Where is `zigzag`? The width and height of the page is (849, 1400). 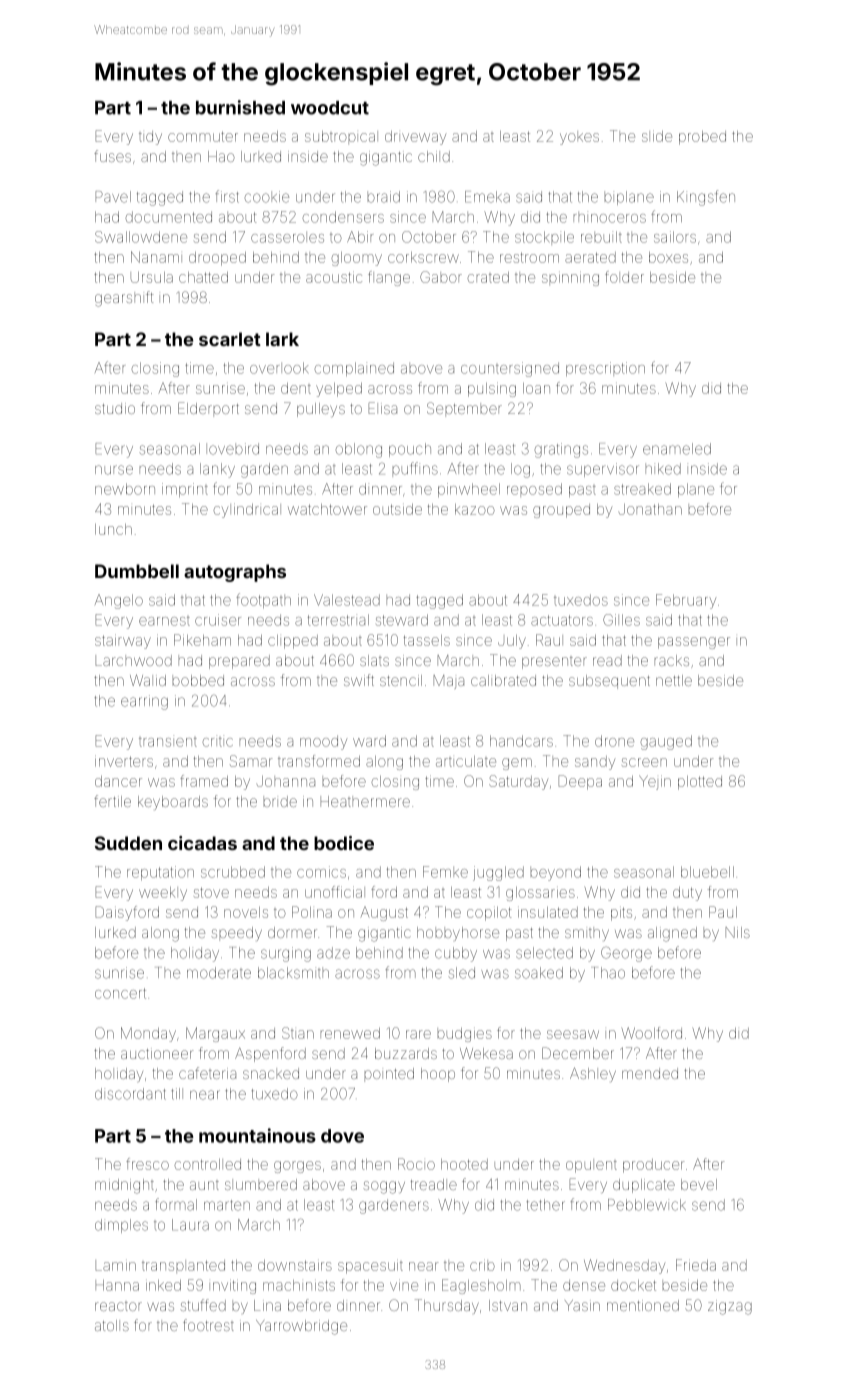 zigzag is located at coordinates (730, 1307).
